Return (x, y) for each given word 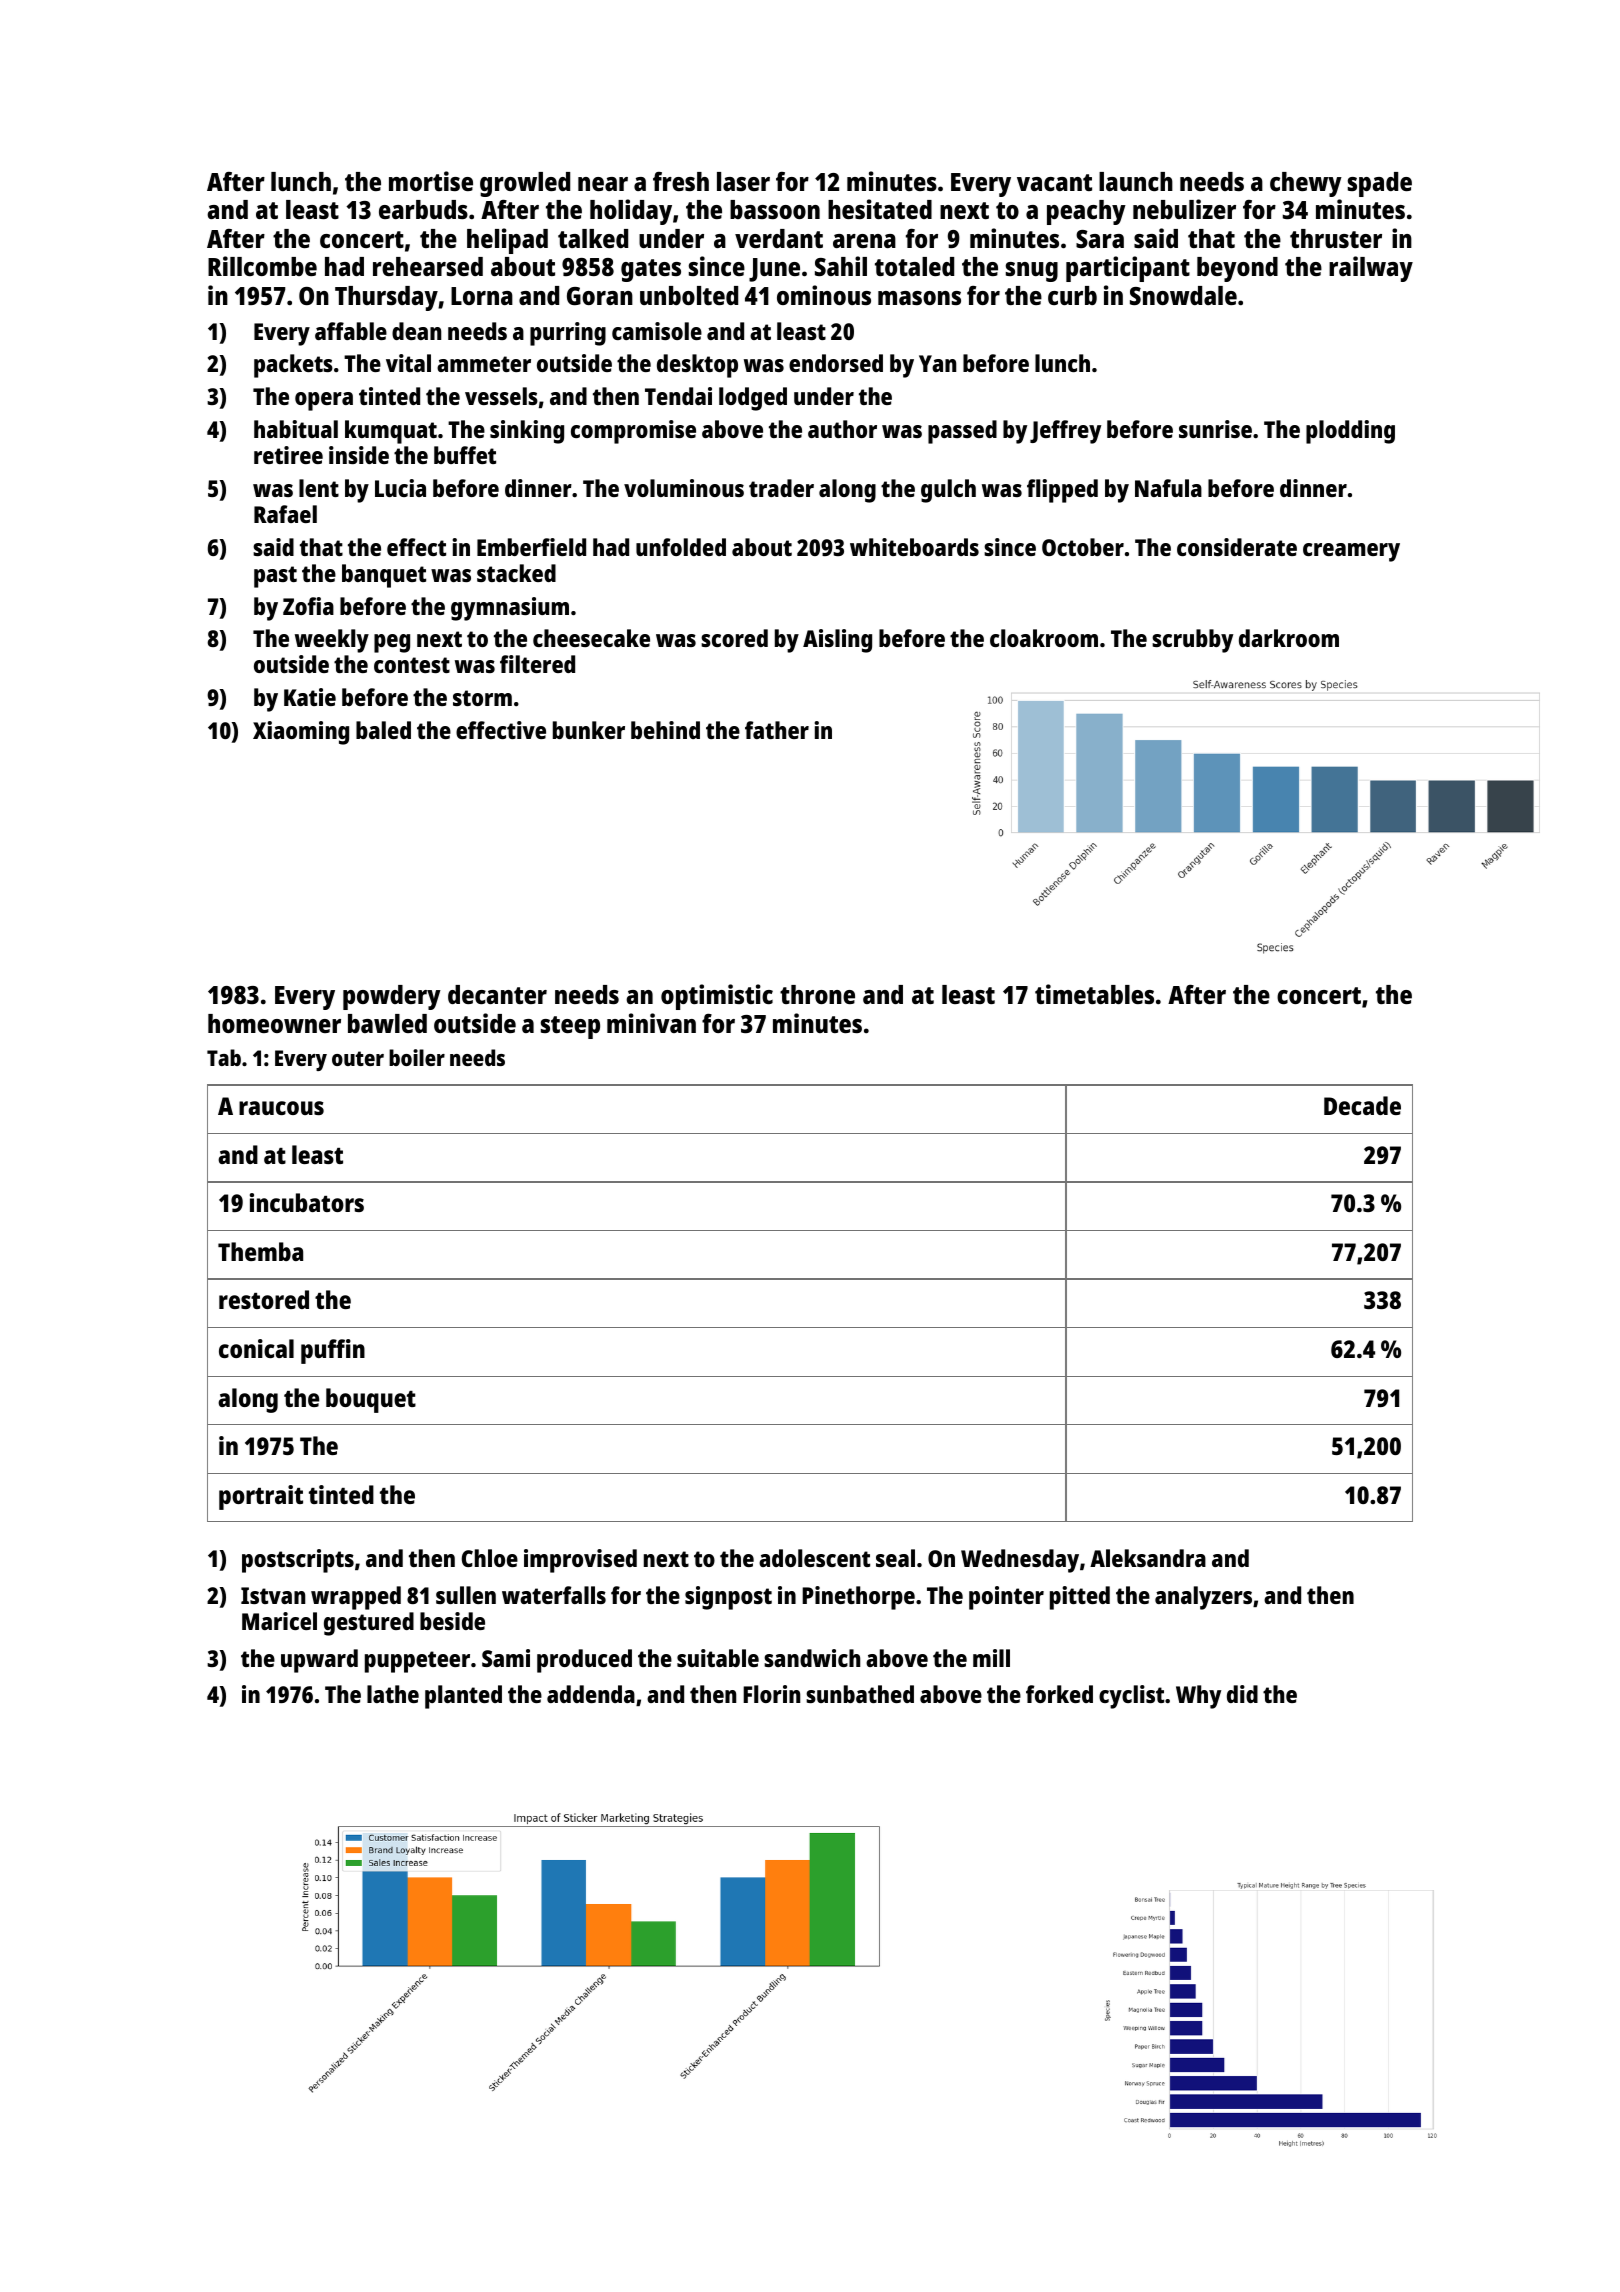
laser (743, 181)
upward (319, 1661)
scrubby (1192, 641)
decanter (497, 994)
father (777, 730)
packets (293, 366)
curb (1072, 295)
